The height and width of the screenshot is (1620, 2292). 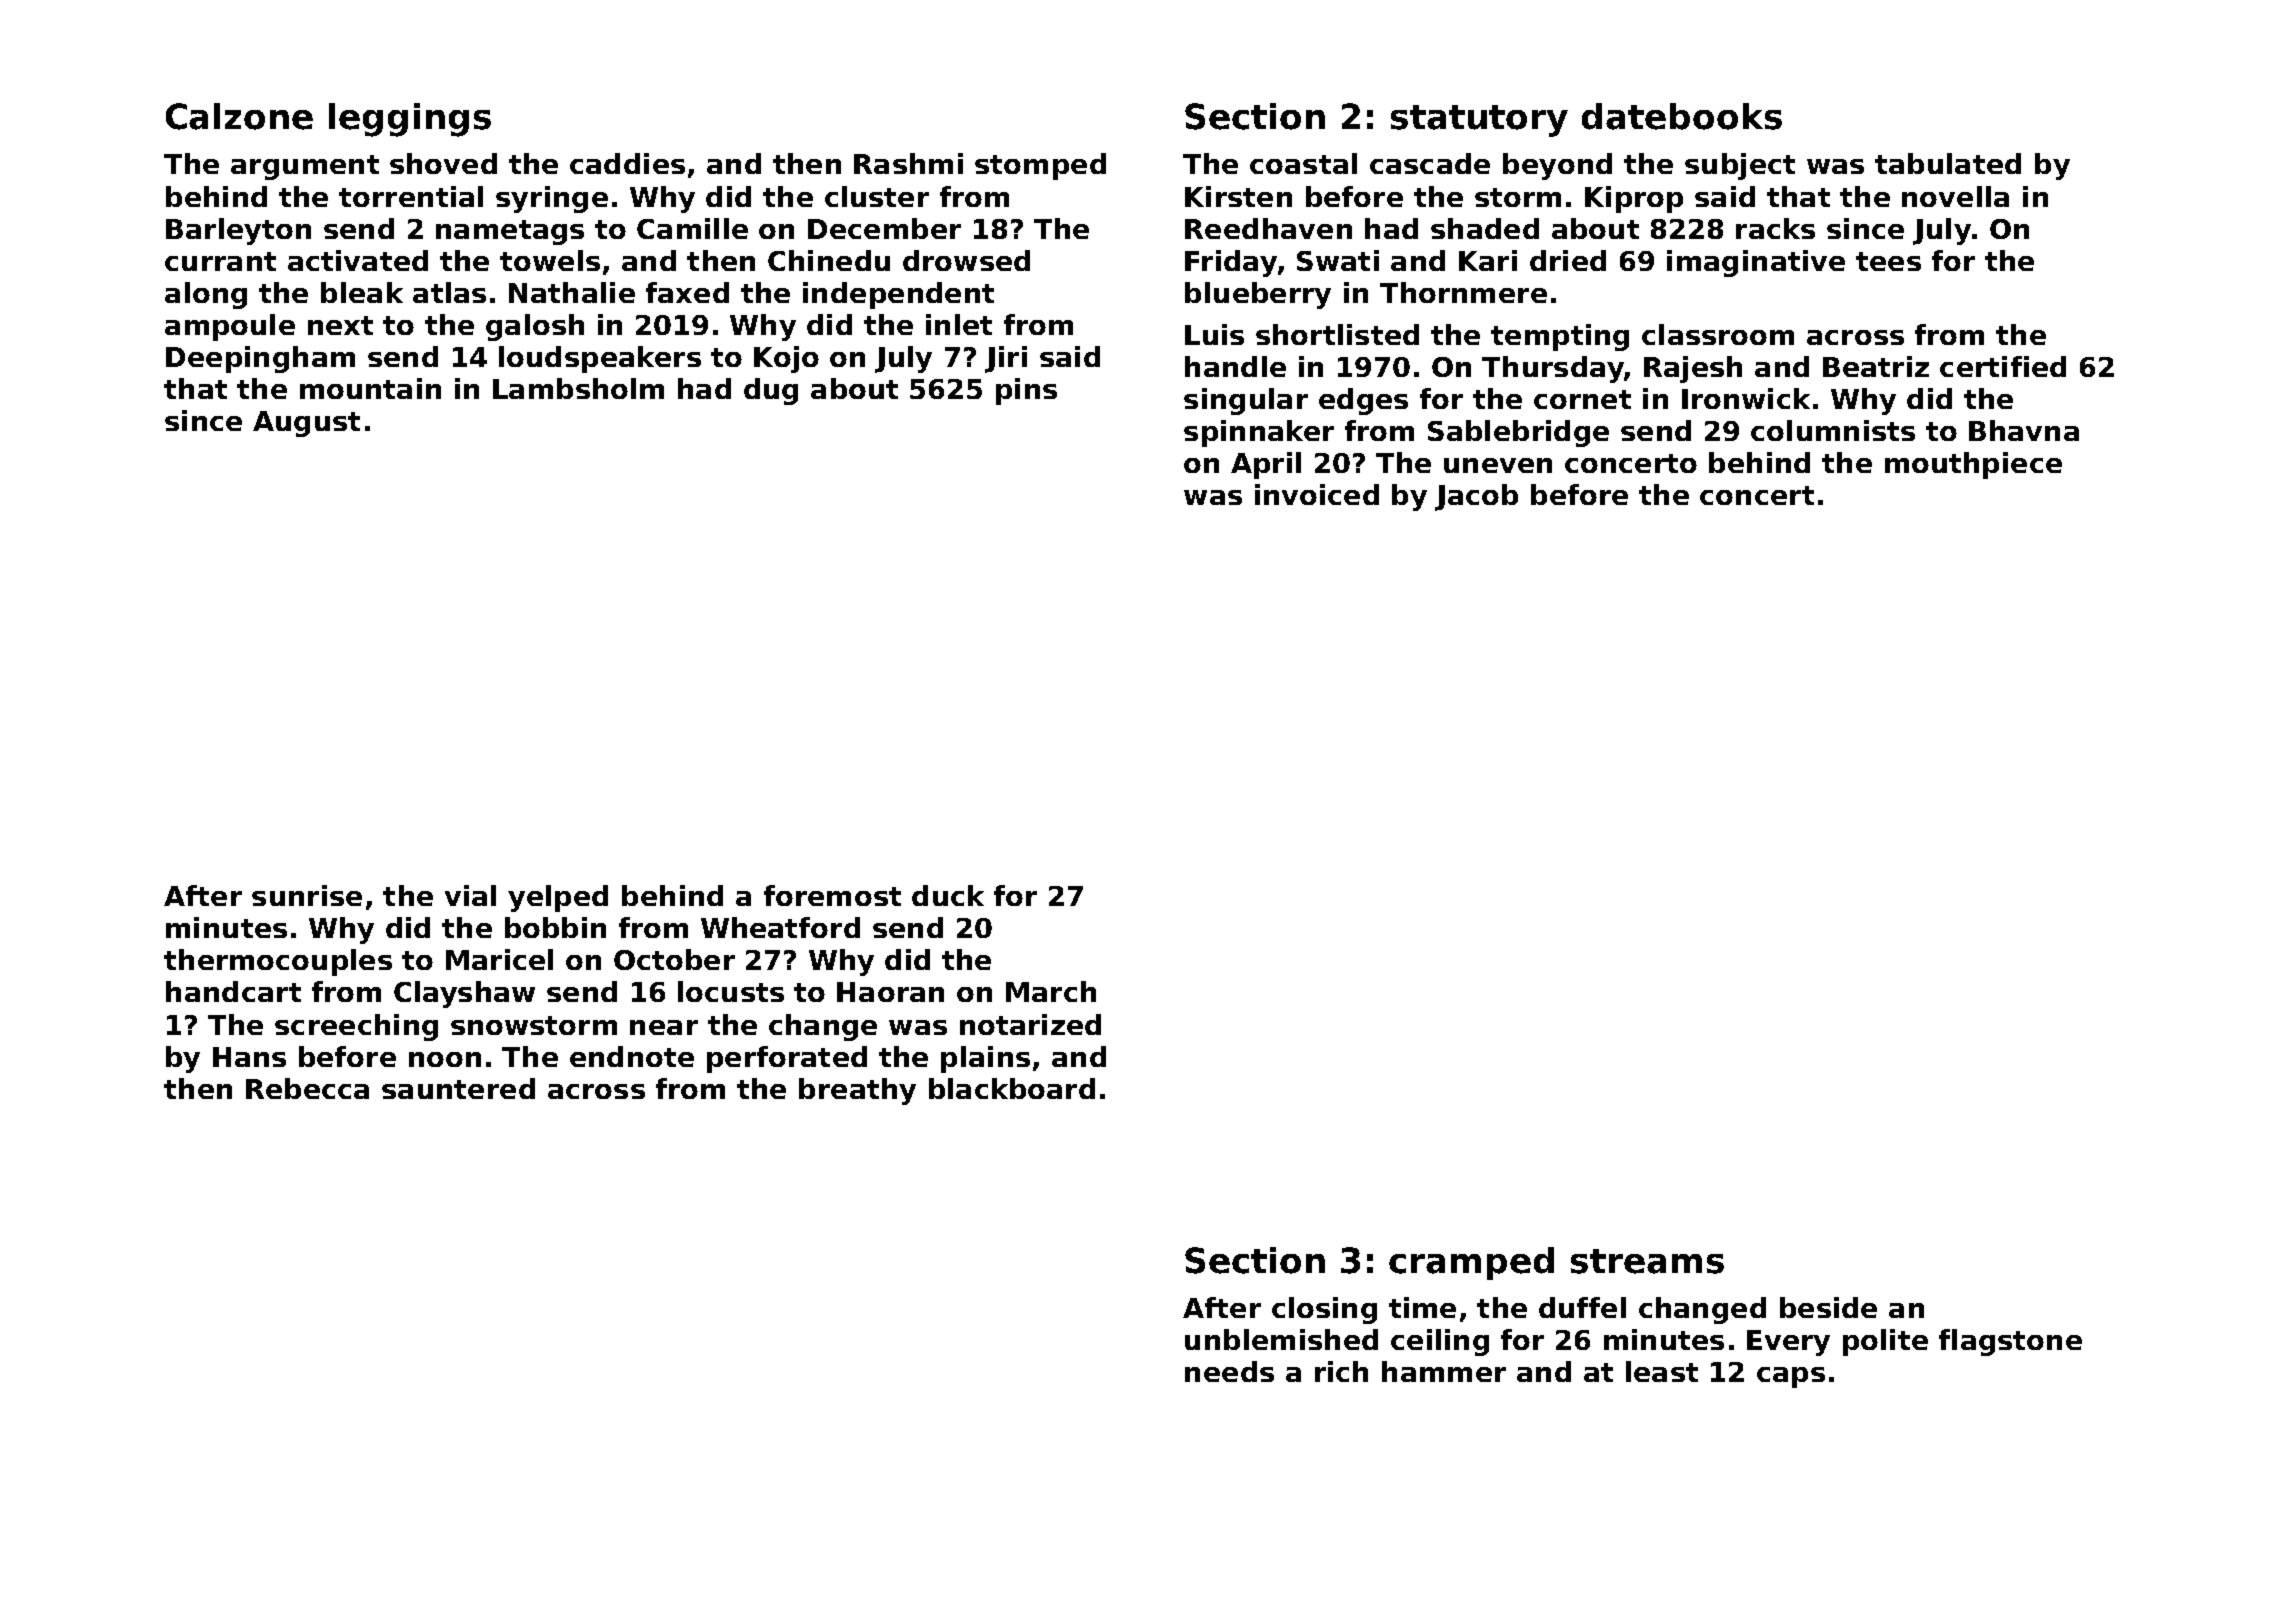 What do you see at coordinates (1026, 391) in the screenshot?
I see `pins` at bounding box center [1026, 391].
